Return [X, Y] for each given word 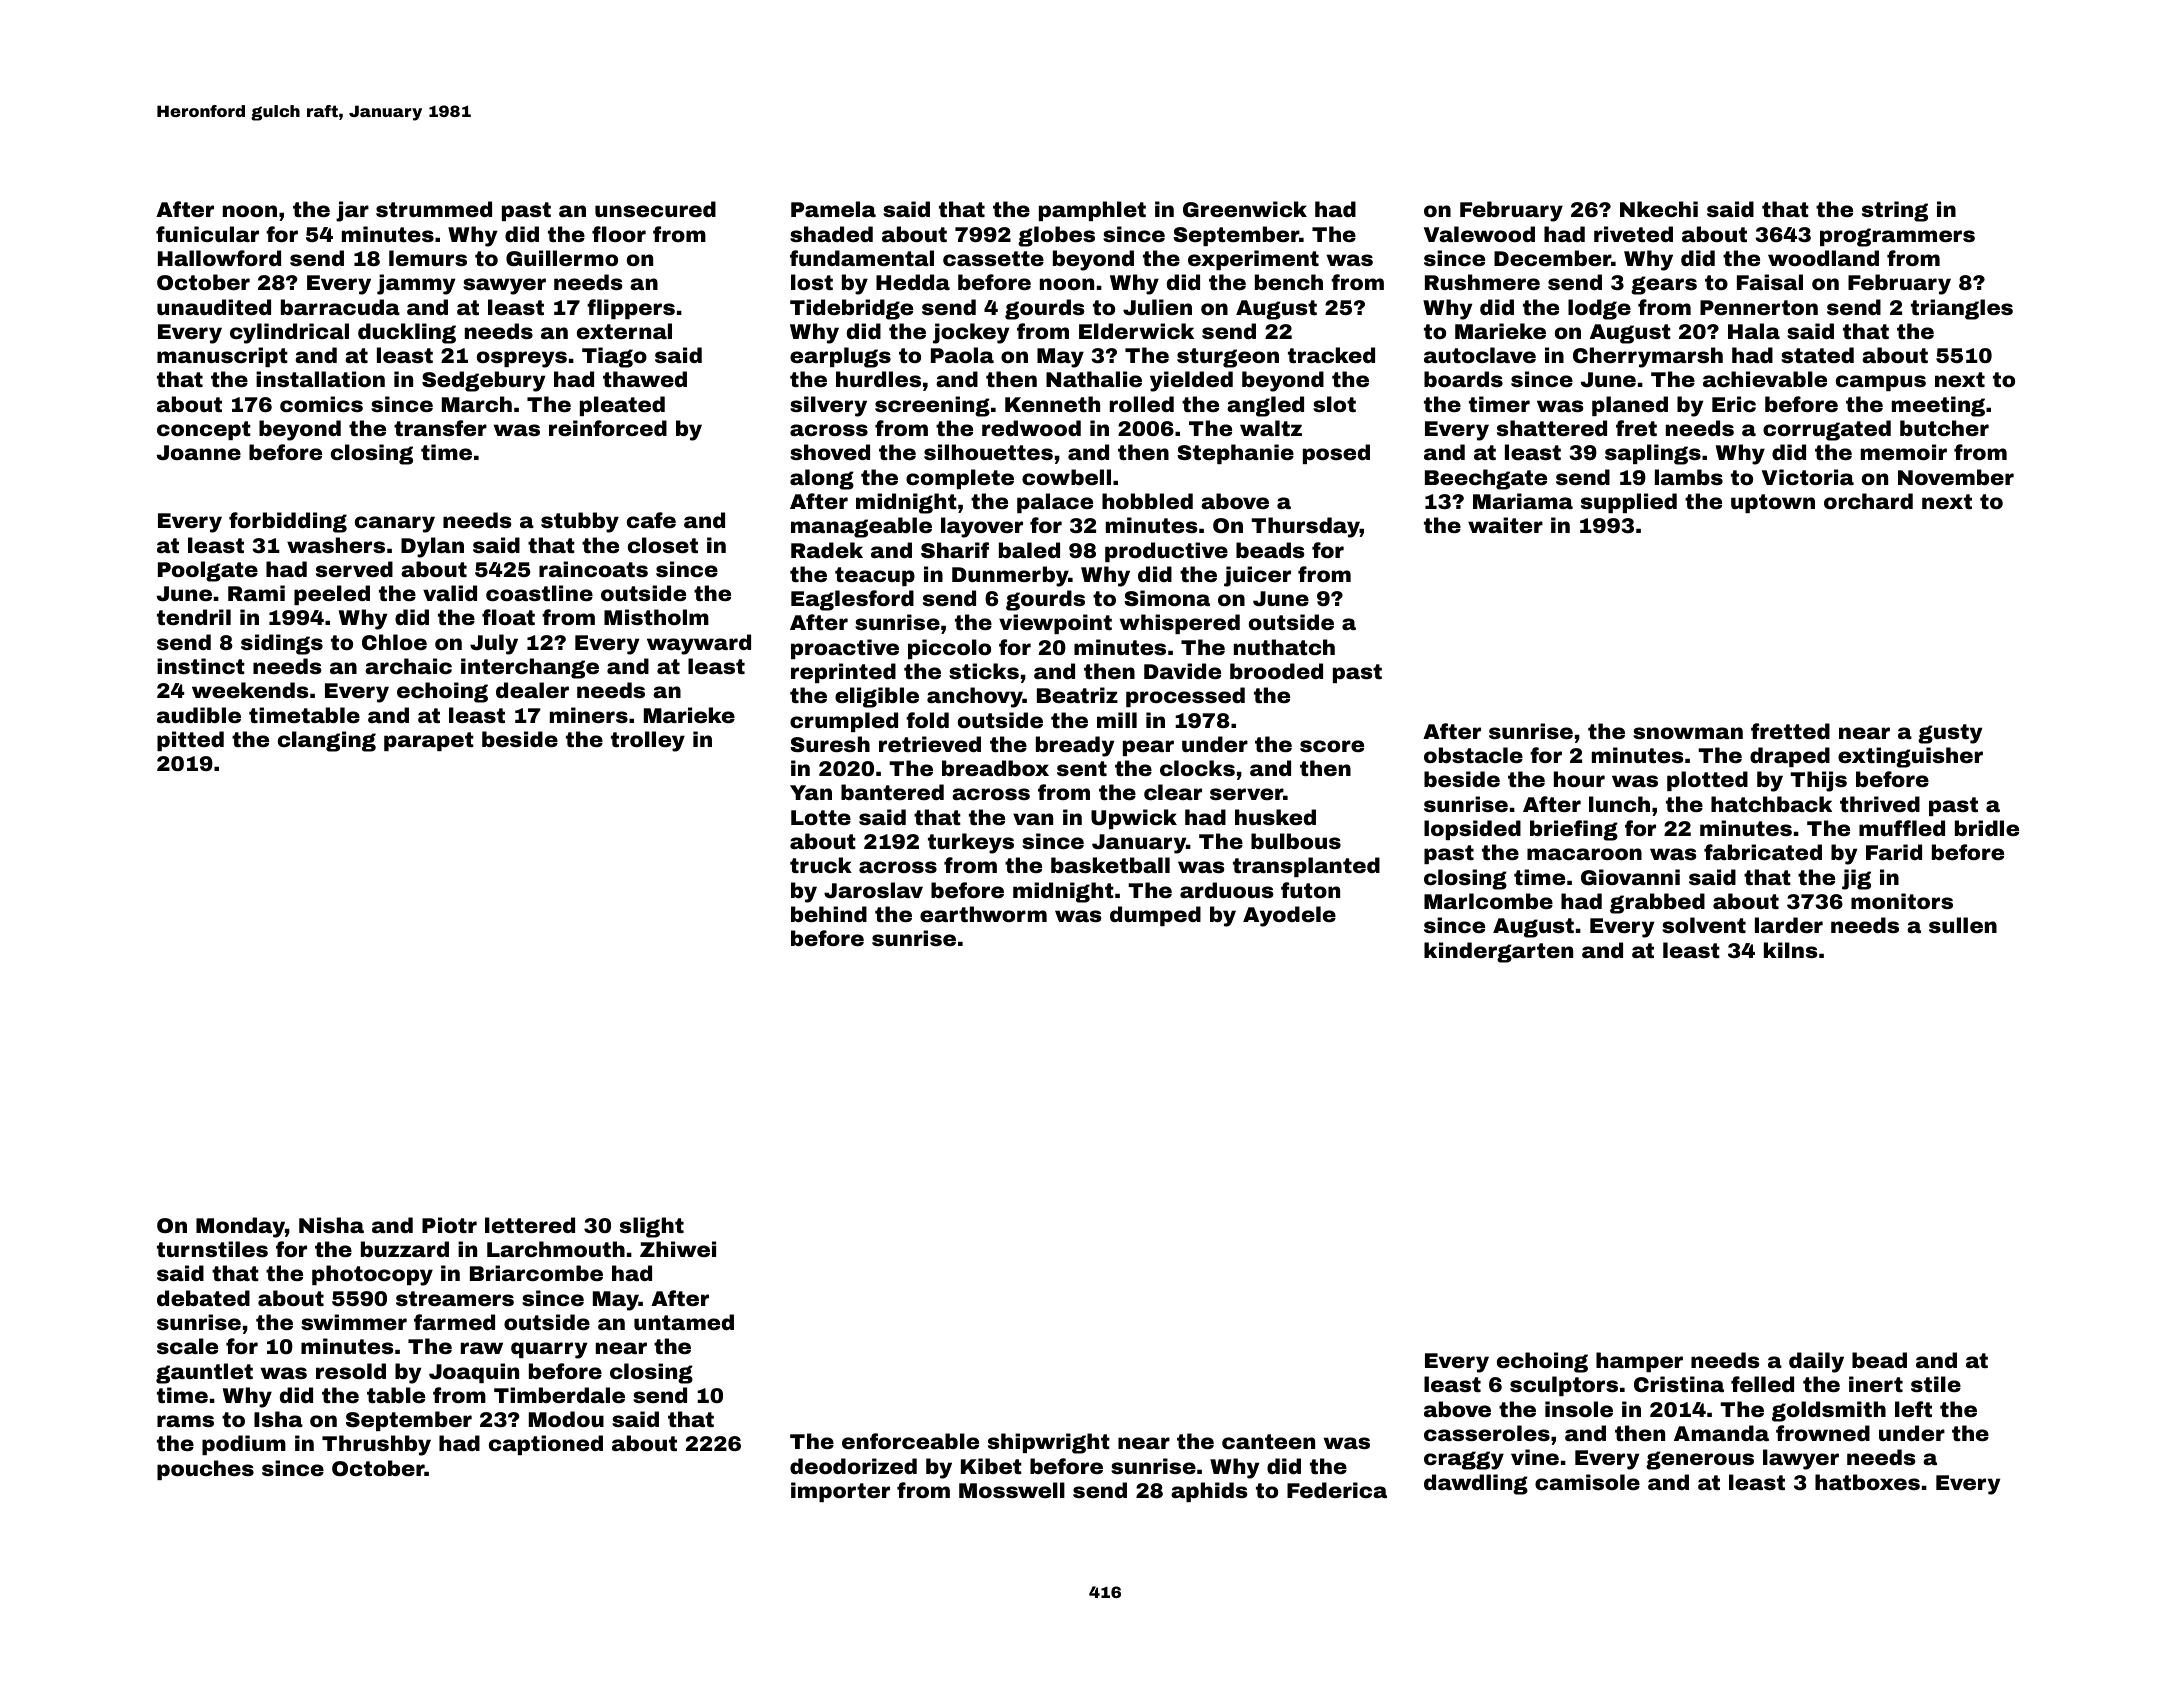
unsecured [655, 209]
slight [652, 1227]
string [1895, 211]
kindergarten [1498, 952]
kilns [1791, 950]
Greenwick [1245, 209]
